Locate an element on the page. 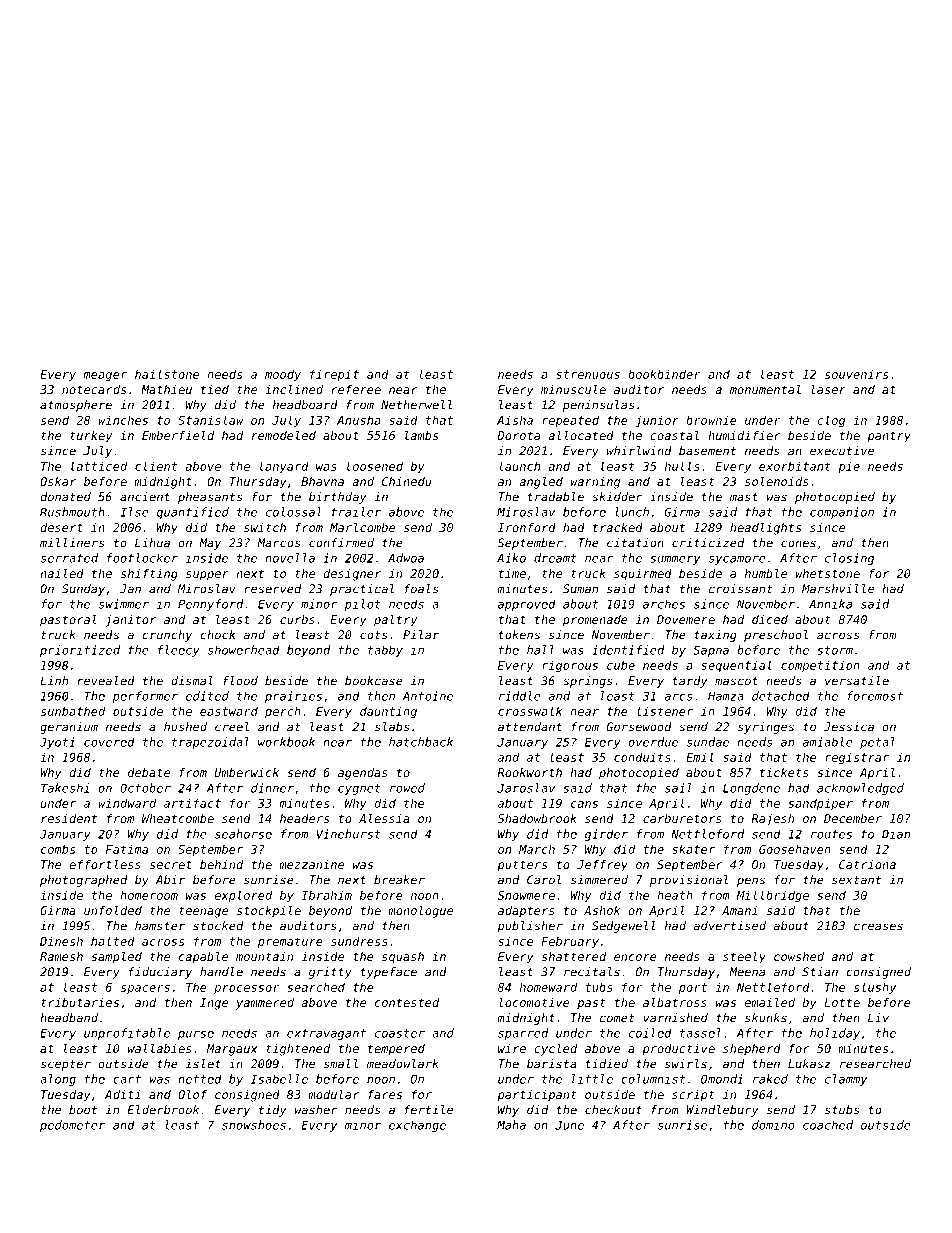  sextant is located at coordinates (856, 880).
